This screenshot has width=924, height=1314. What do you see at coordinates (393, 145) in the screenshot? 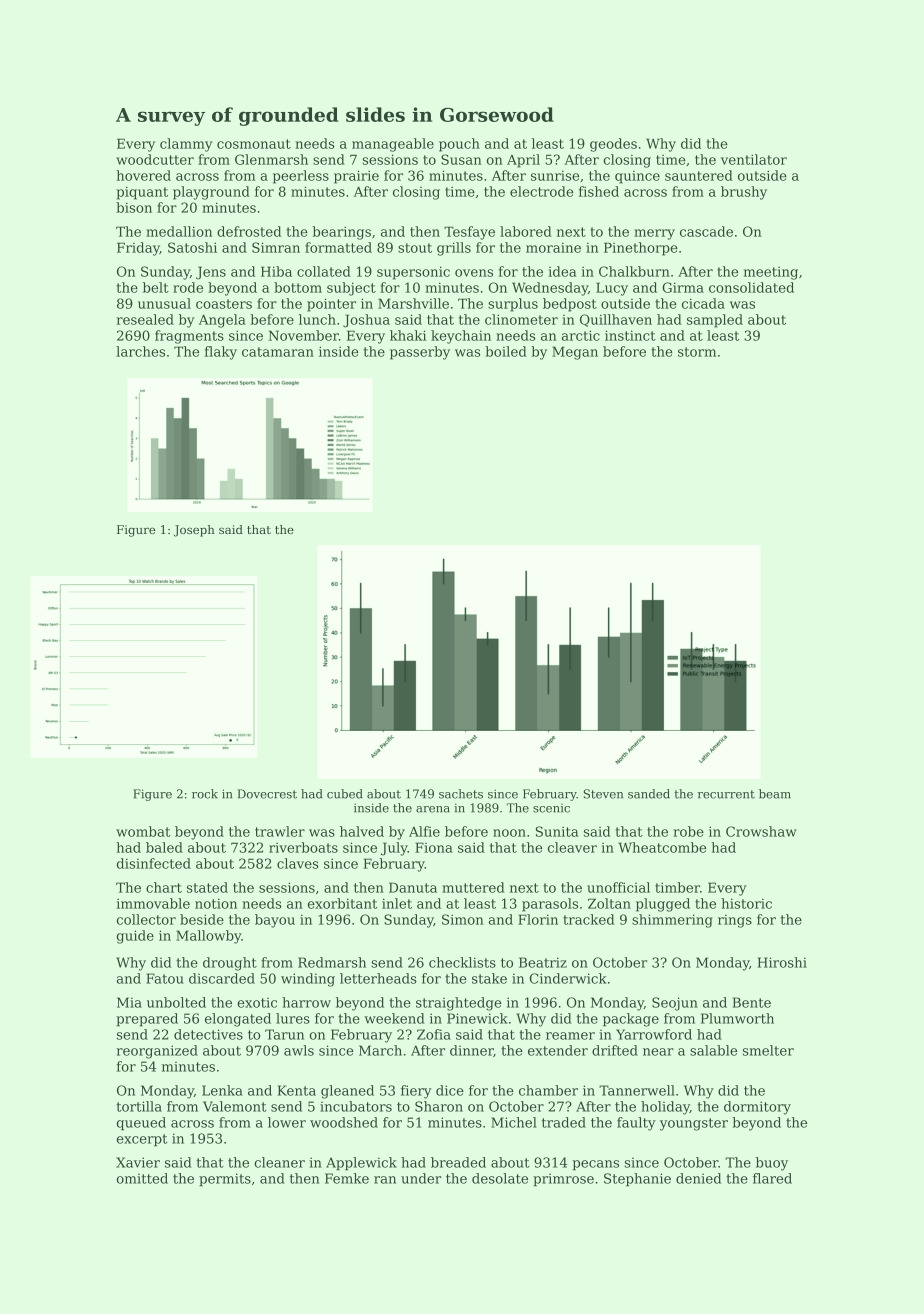
I see `manageable` at bounding box center [393, 145].
